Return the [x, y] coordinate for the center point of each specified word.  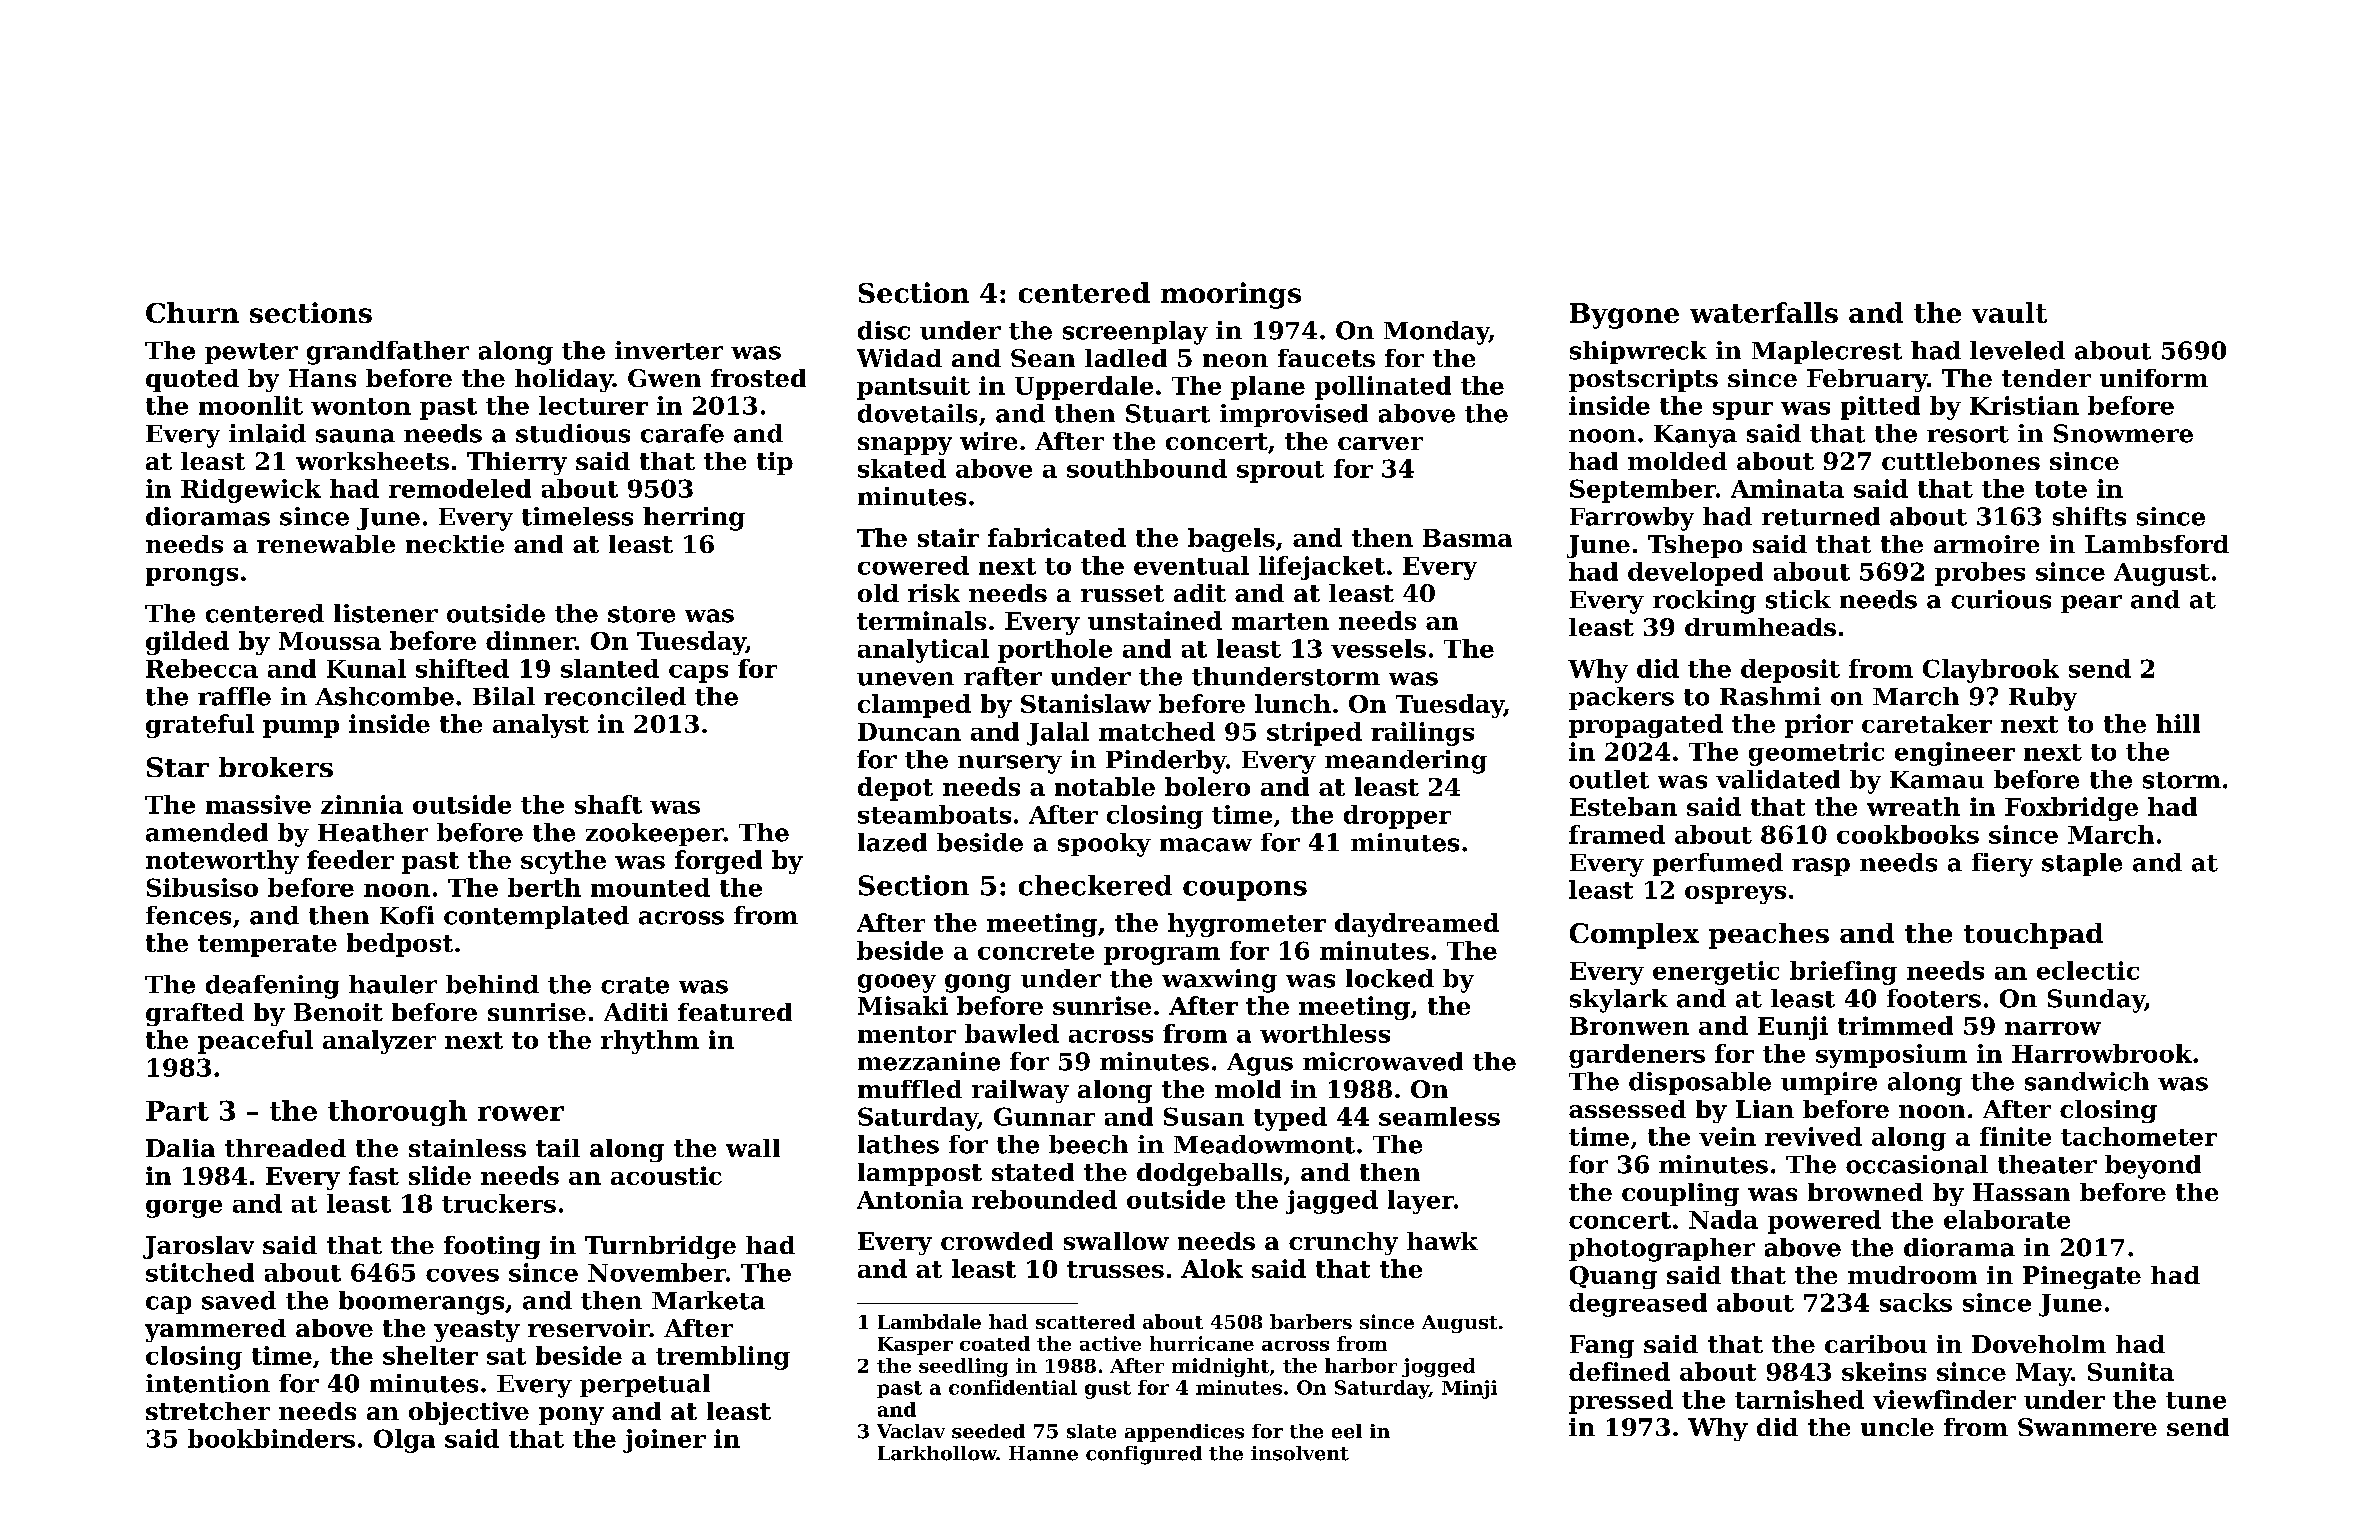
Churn [192, 312]
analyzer [379, 1042]
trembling [723, 1358]
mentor [907, 1034]
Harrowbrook [2102, 1053]
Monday [1436, 333]
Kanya [1695, 436]
